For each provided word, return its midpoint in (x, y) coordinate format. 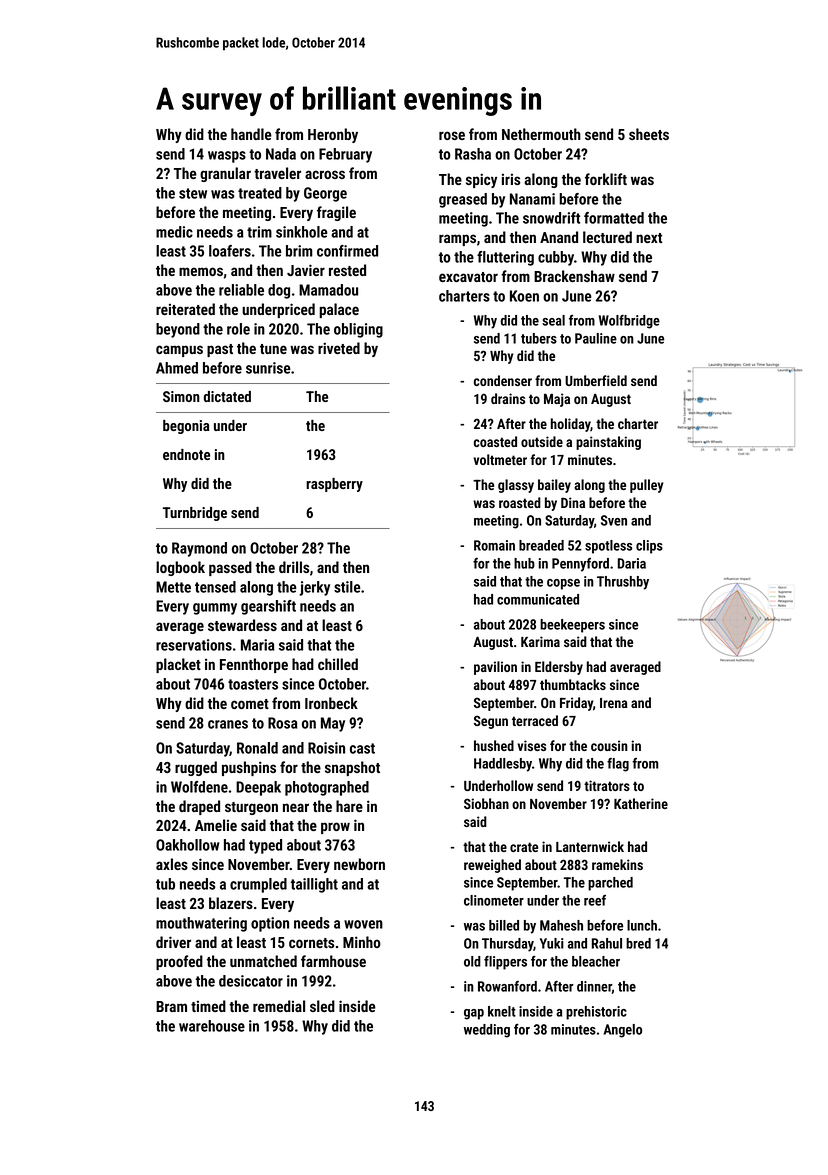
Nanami (532, 199)
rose (452, 135)
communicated (538, 599)
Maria (258, 645)
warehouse (212, 1026)
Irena (614, 703)
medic (174, 232)
